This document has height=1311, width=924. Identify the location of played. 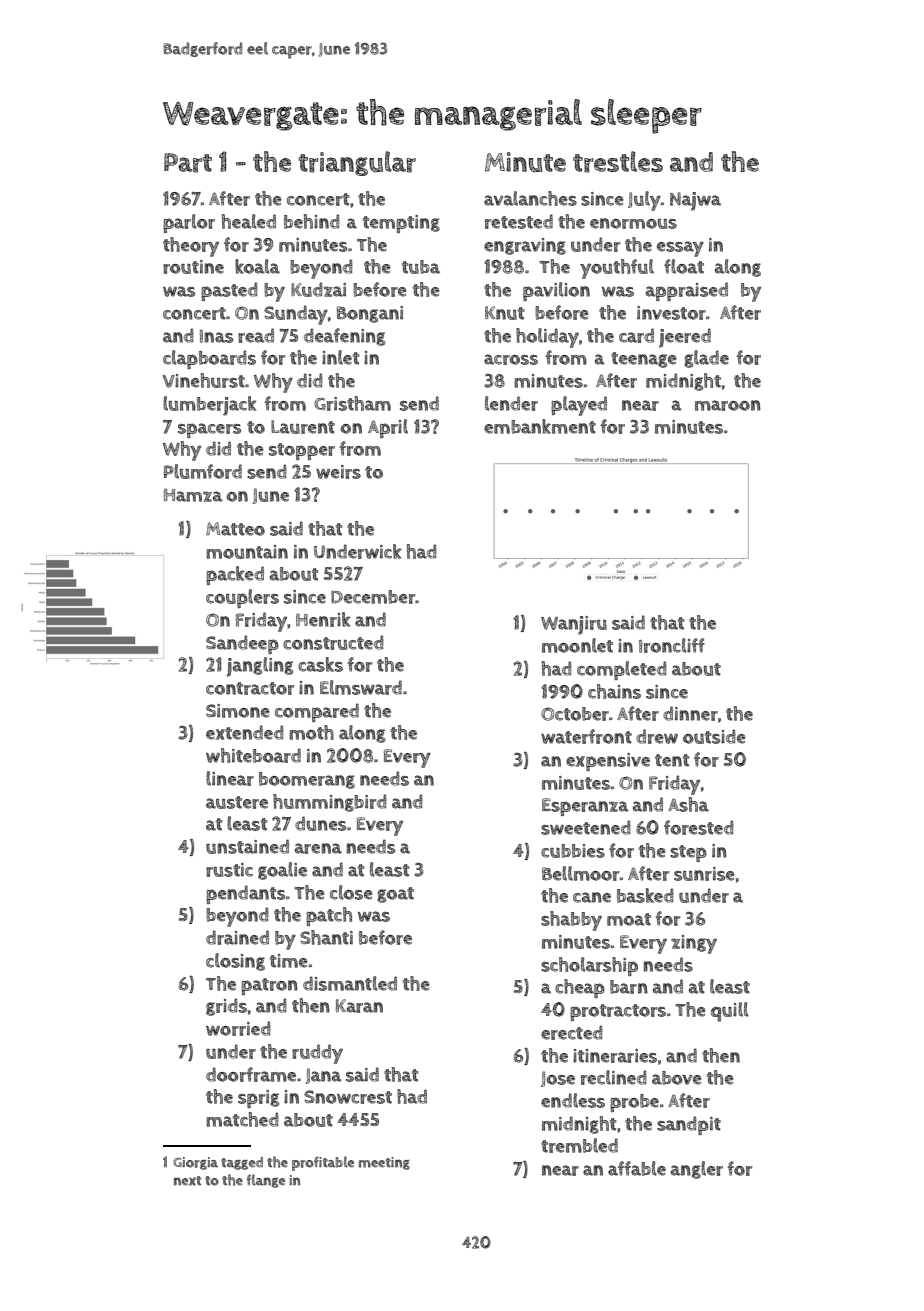
(579, 406).
